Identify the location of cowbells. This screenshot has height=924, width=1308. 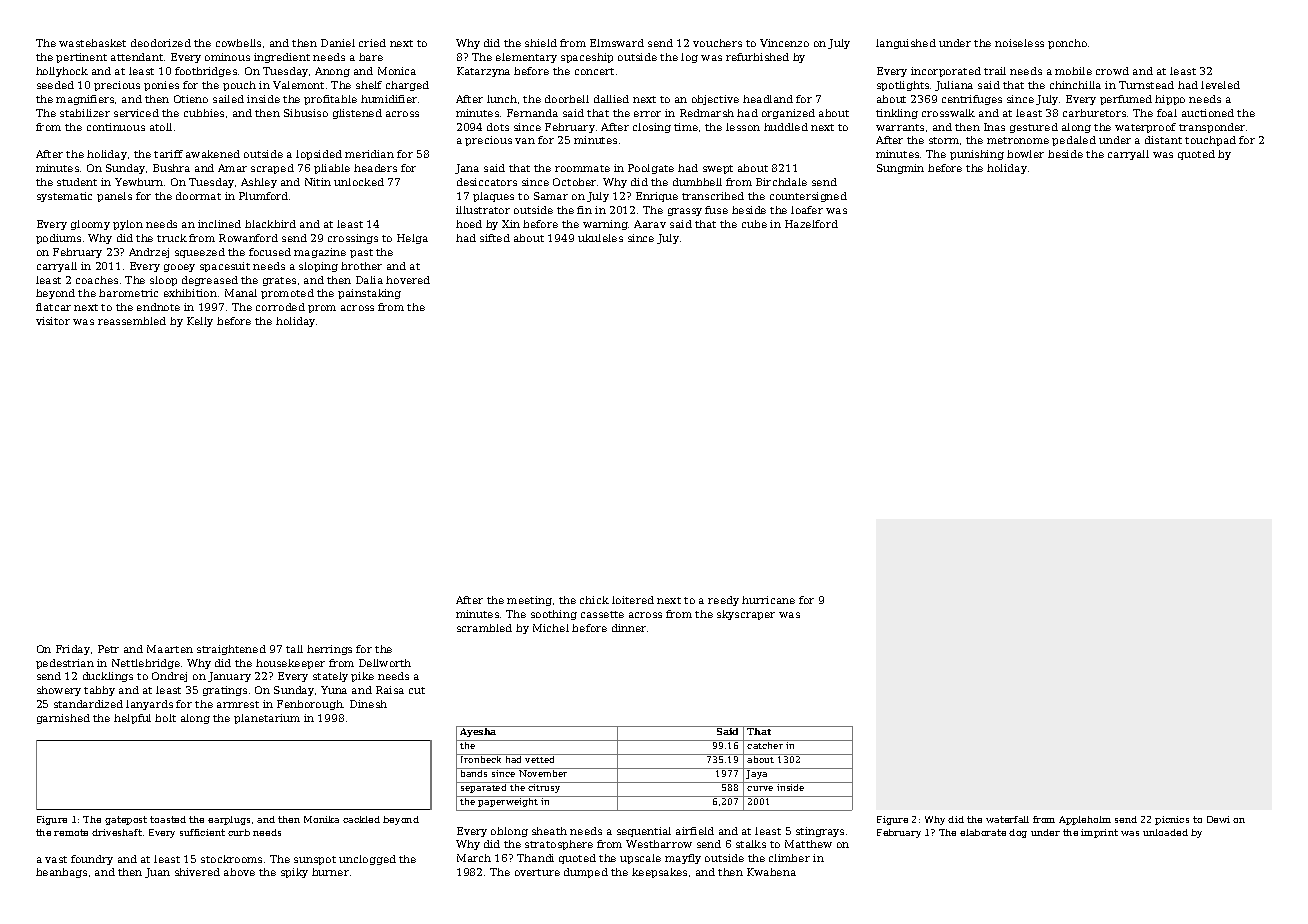
(238, 43).
